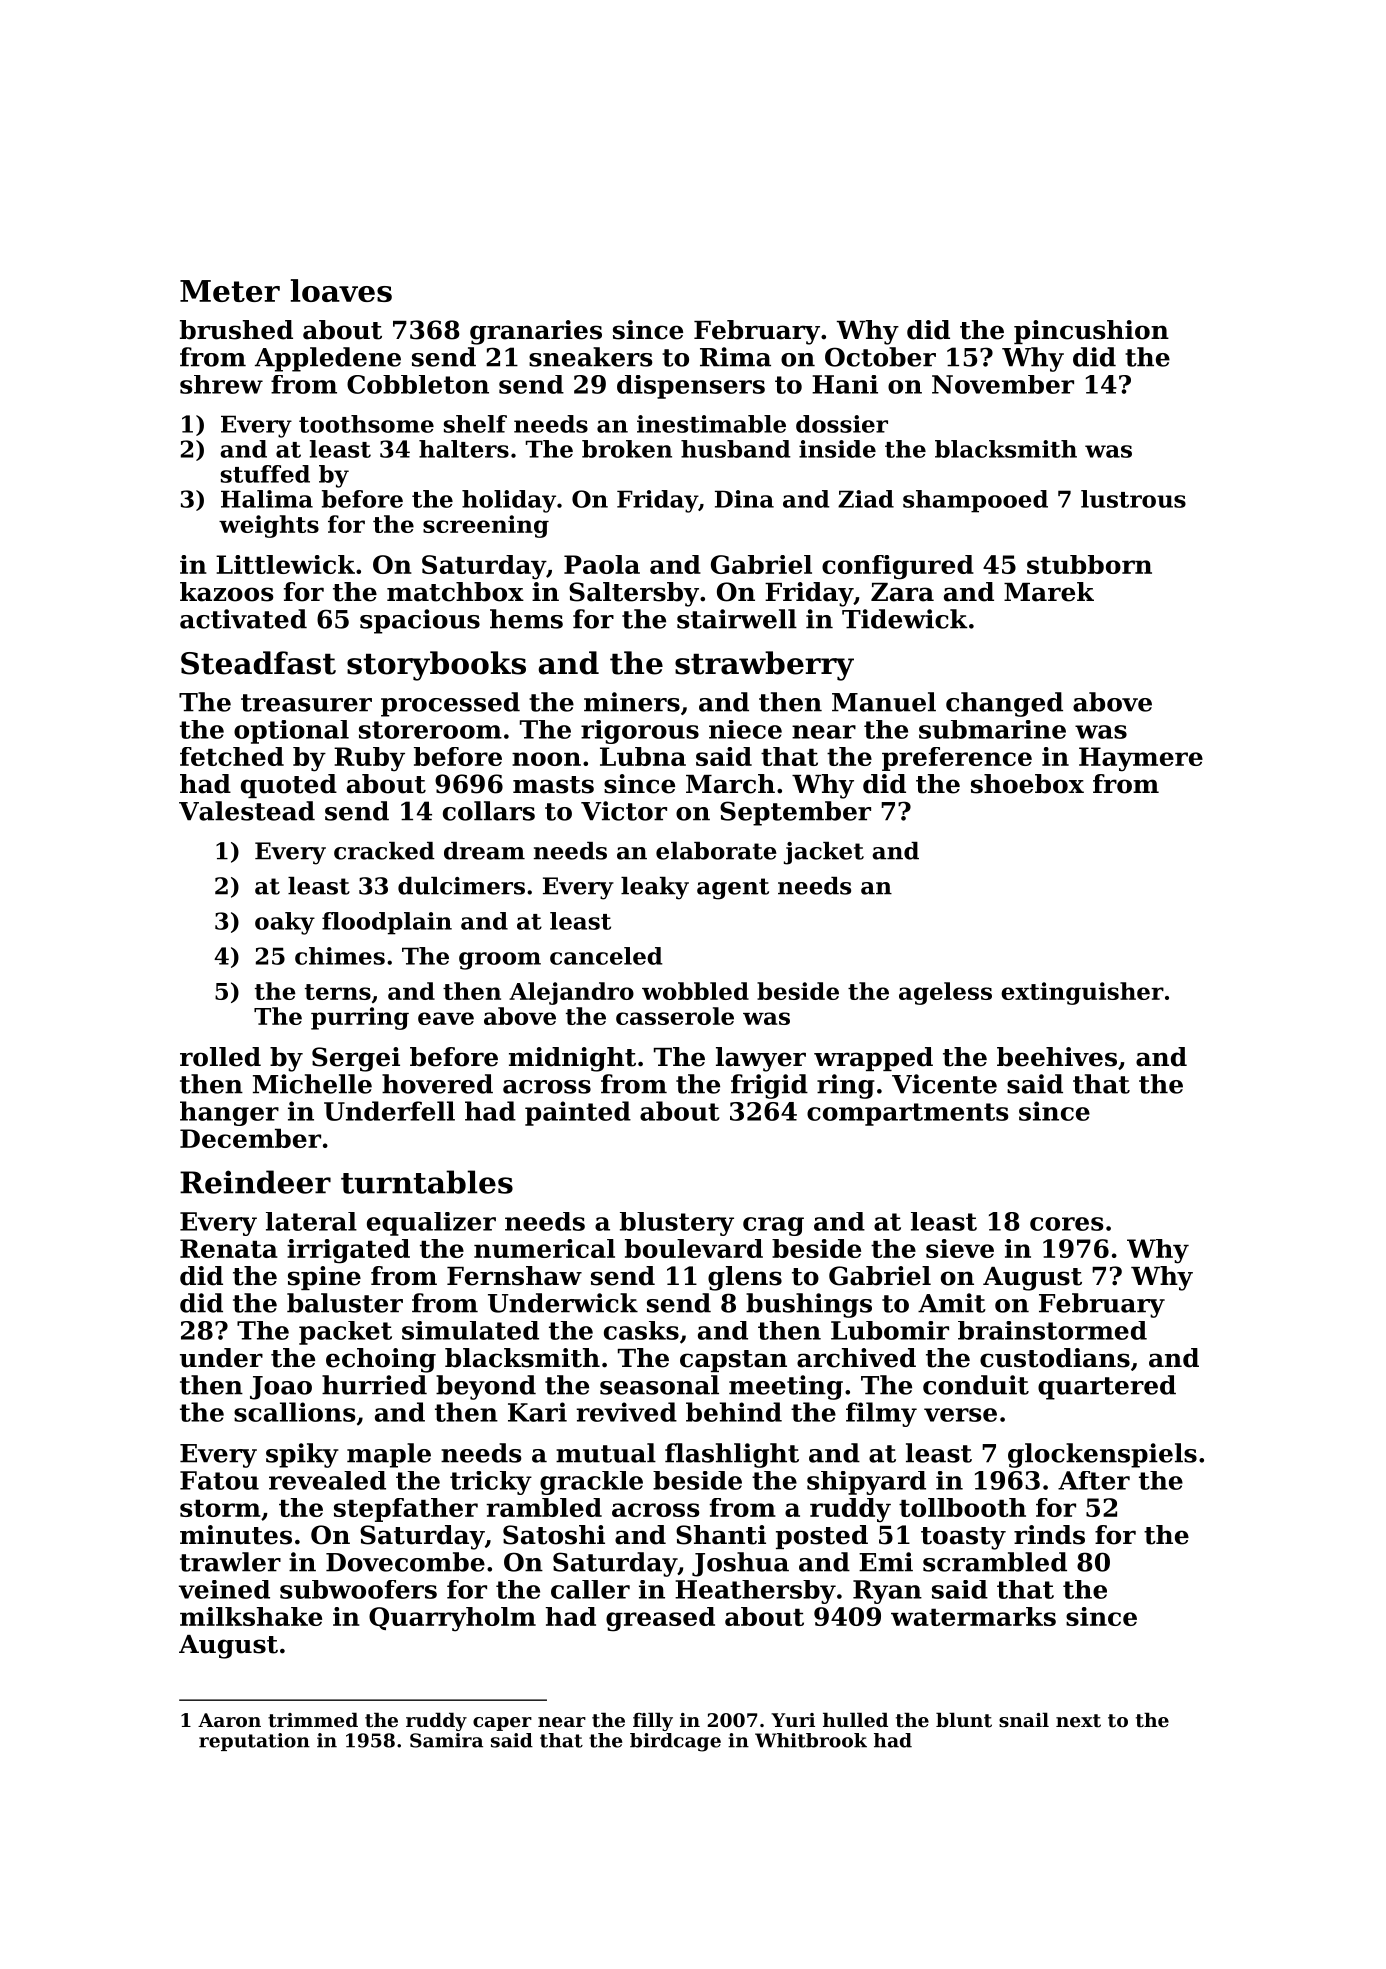  I want to click on Meter, so click(230, 291).
